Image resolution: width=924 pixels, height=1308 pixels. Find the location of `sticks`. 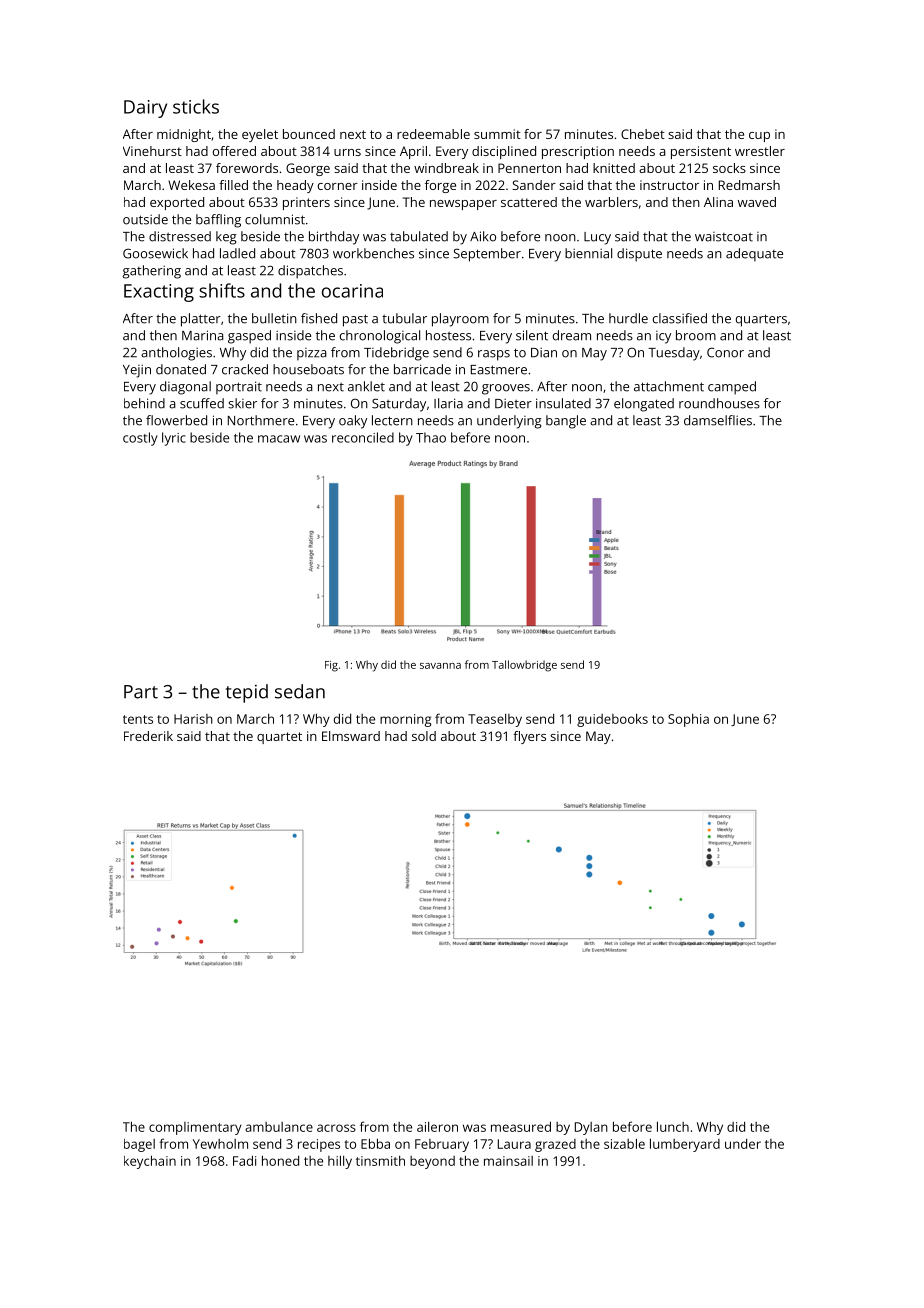

sticks is located at coordinates (196, 106).
